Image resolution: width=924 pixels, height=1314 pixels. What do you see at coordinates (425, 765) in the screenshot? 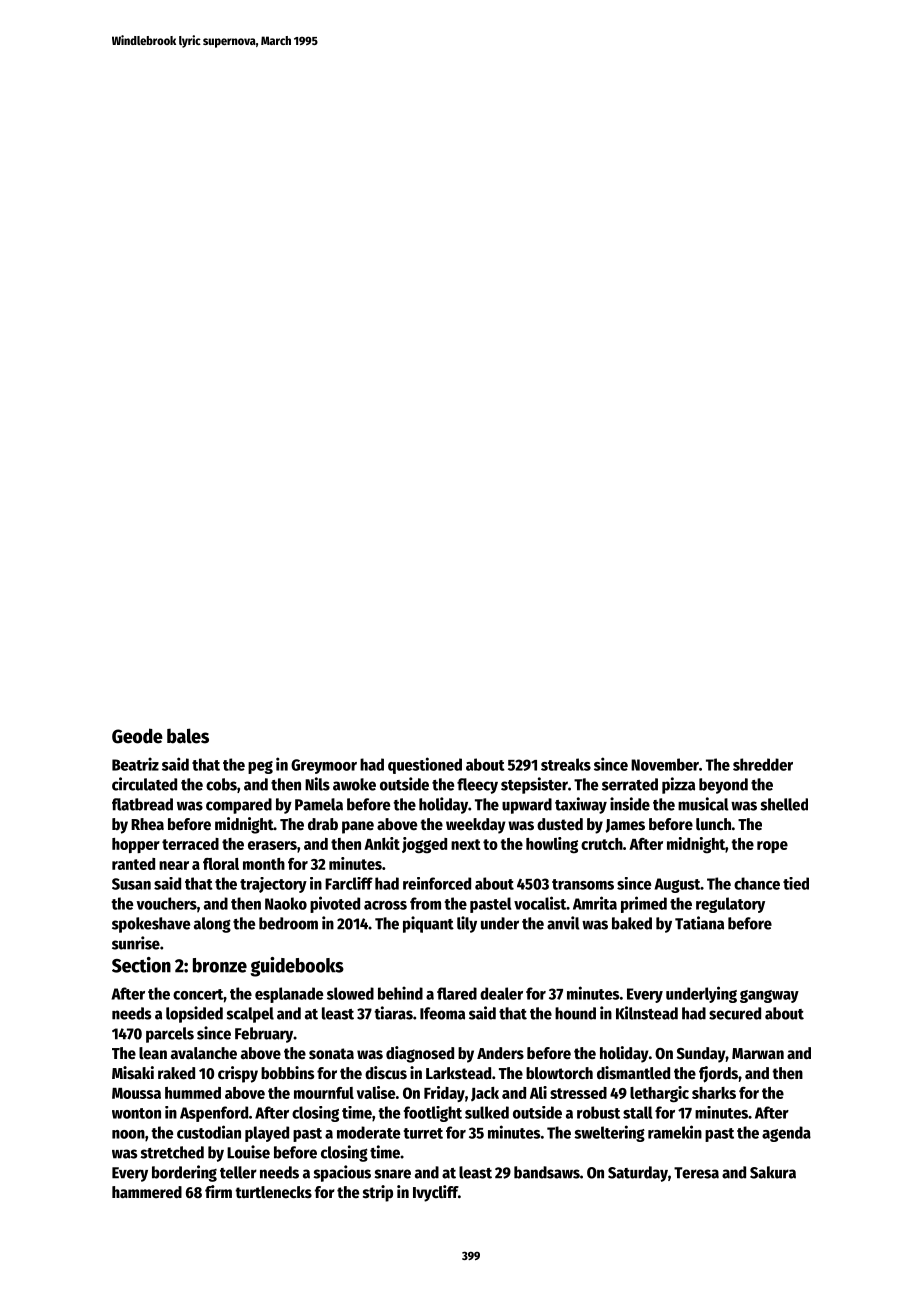
I see `questioned` at bounding box center [425, 765].
